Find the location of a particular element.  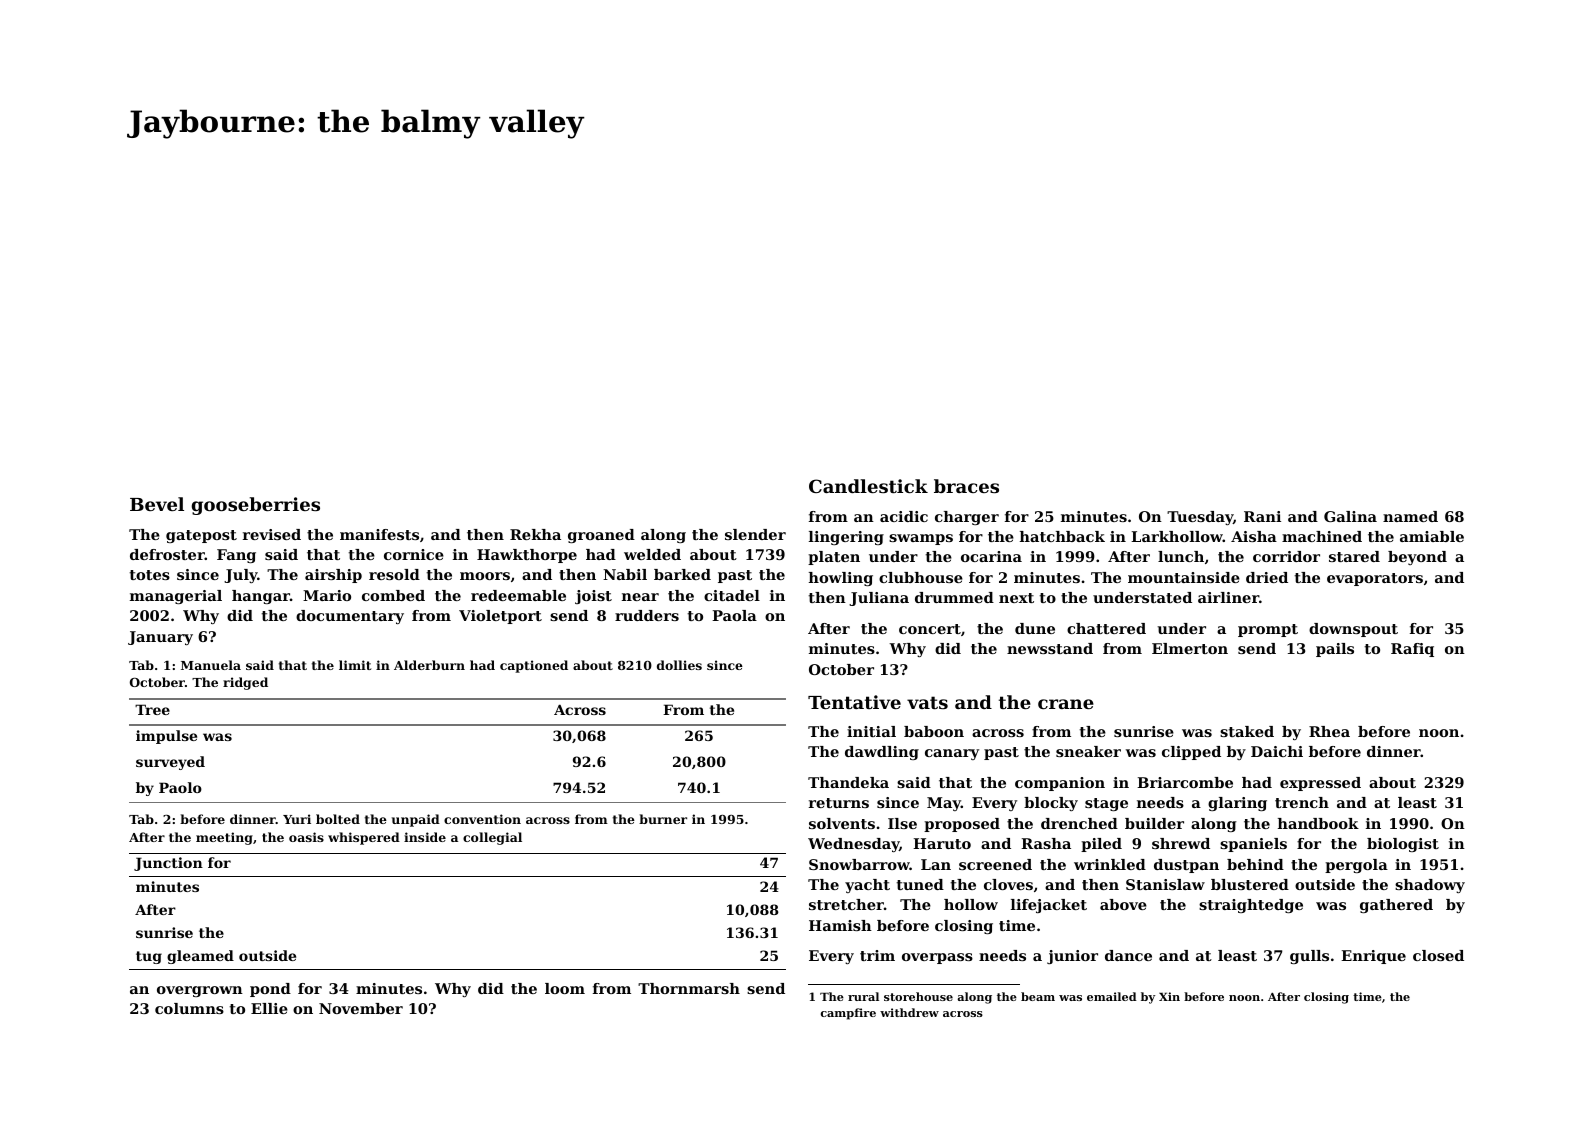

biologist is located at coordinates (1403, 845).
